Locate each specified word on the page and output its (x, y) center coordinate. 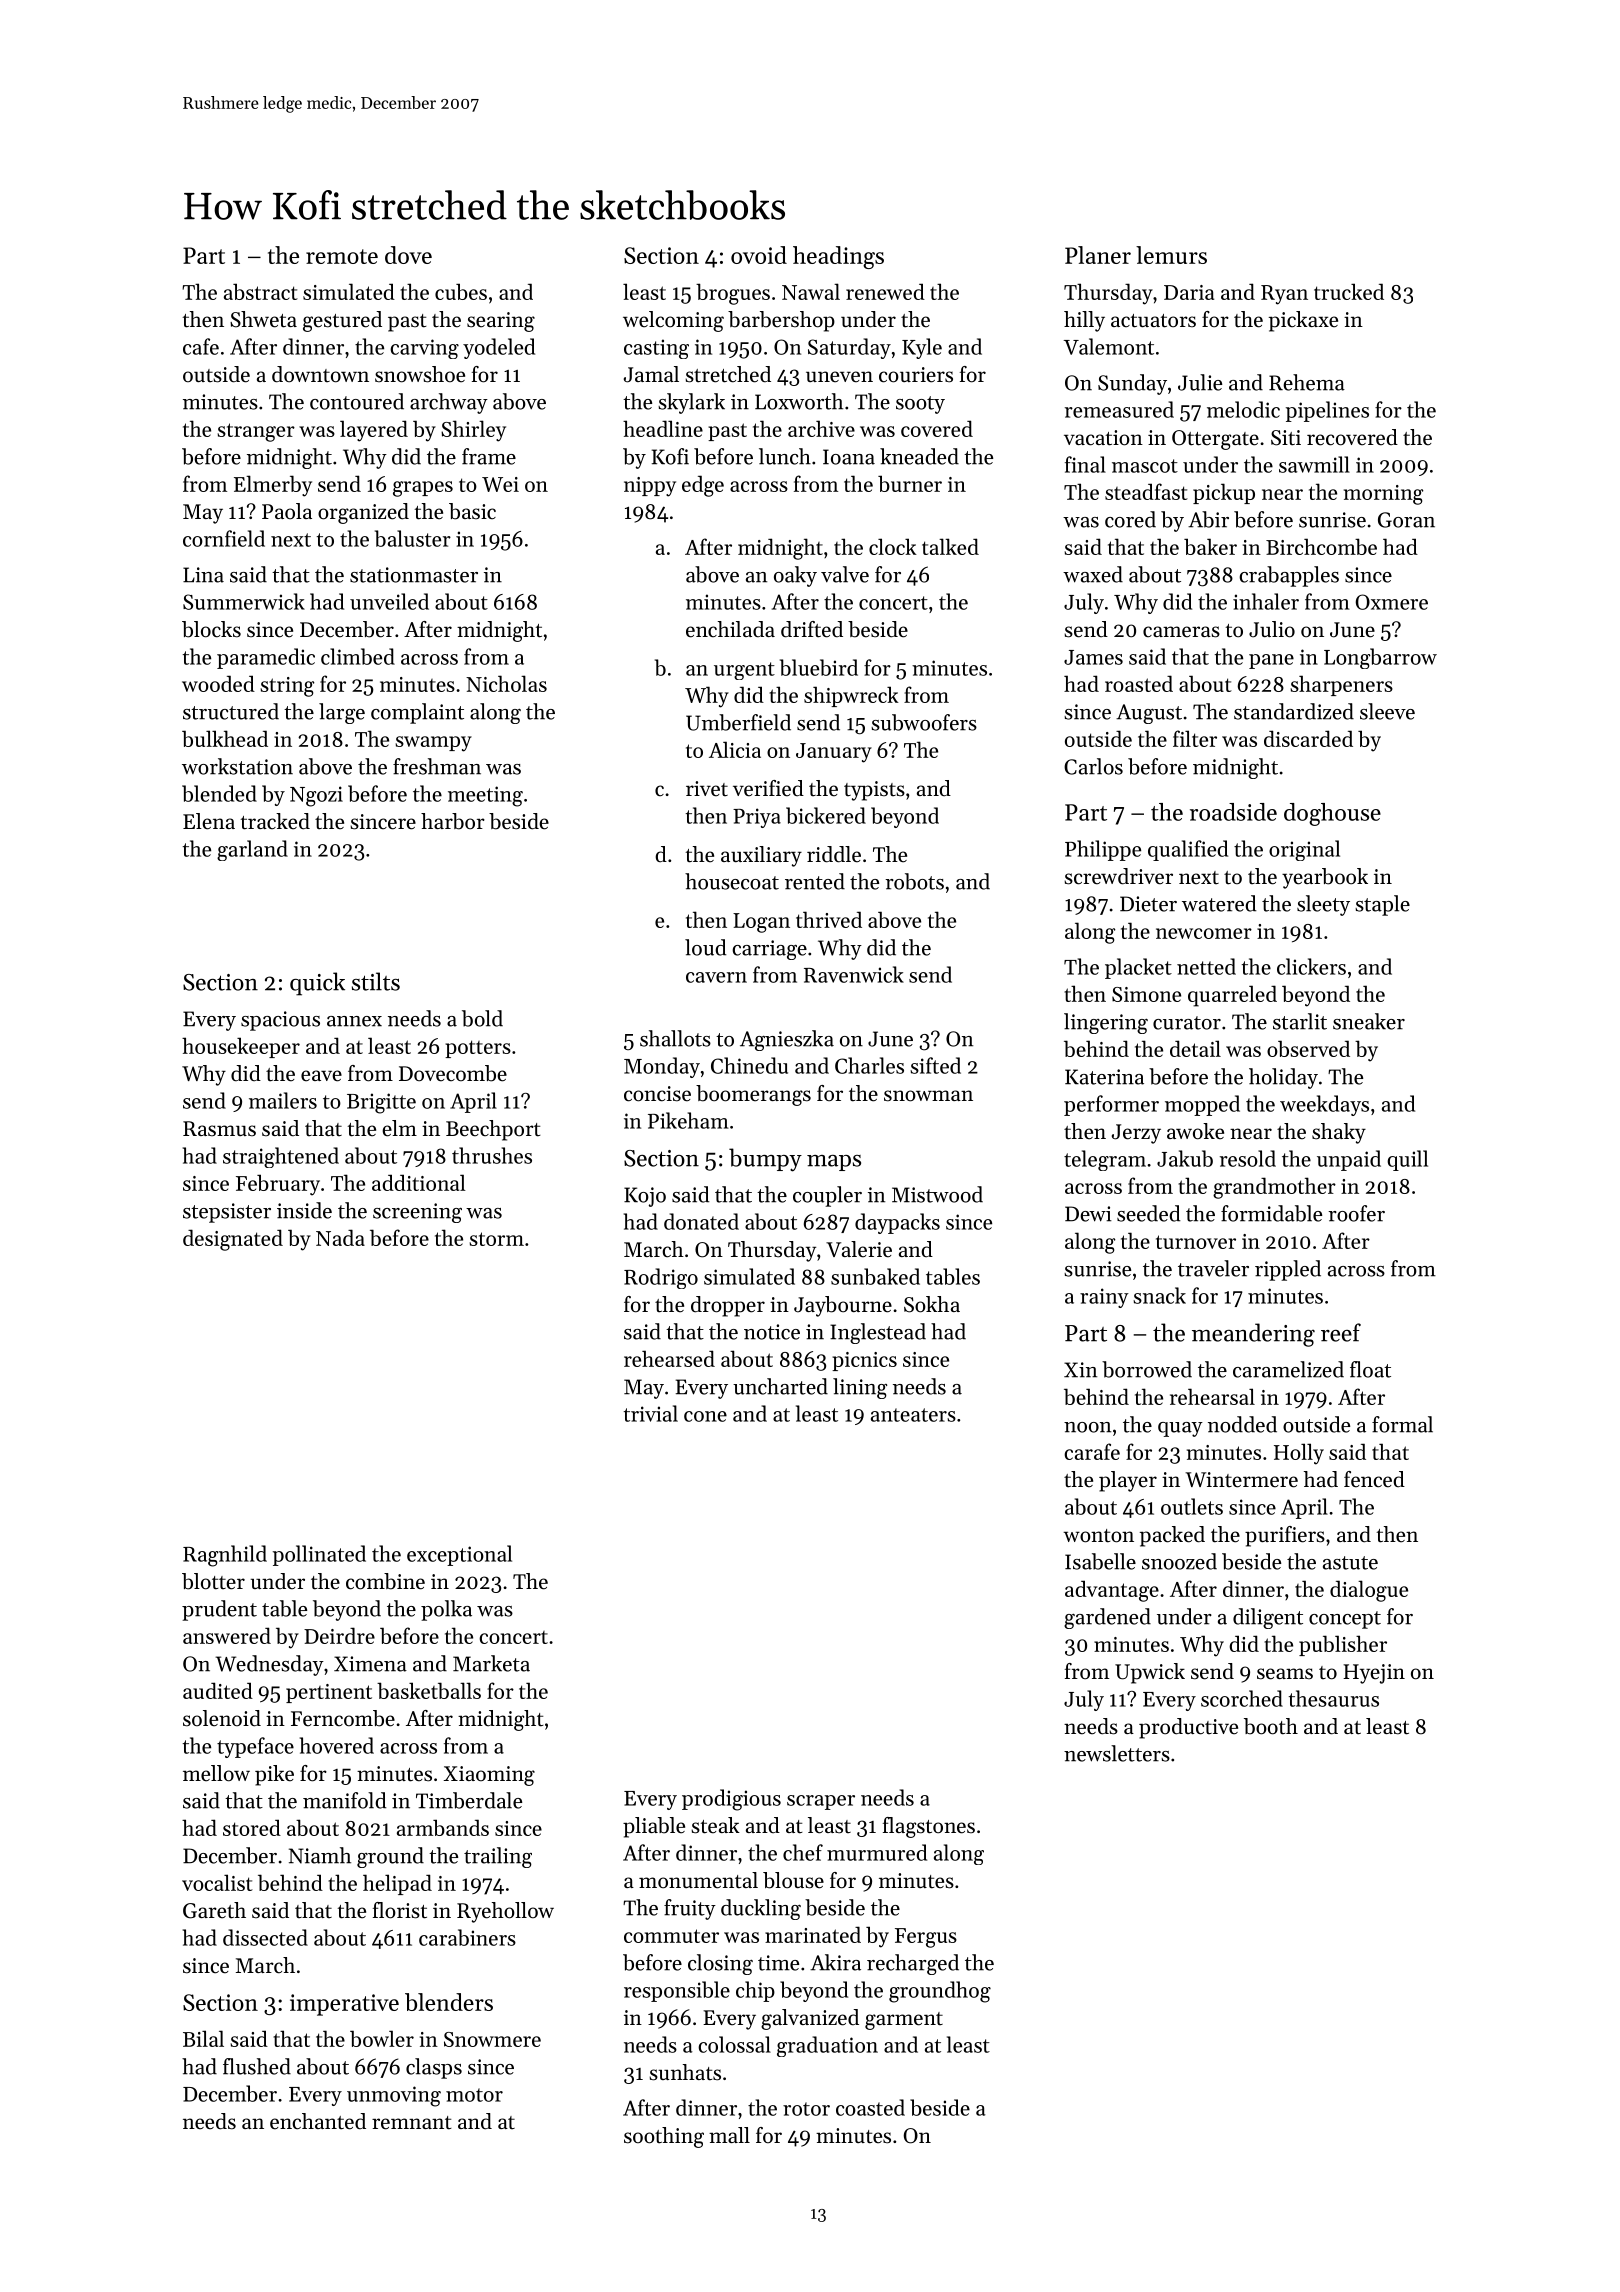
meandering (1253, 1335)
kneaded (919, 456)
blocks (211, 629)
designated (233, 1240)
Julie (1200, 382)
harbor (453, 821)
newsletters (1117, 1753)
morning (1383, 495)
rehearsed (669, 1358)
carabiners (467, 1937)
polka (446, 1610)
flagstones (929, 1827)
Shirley (473, 431)
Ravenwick (854, 974)
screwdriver (1118, 876)
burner (910, 483)
